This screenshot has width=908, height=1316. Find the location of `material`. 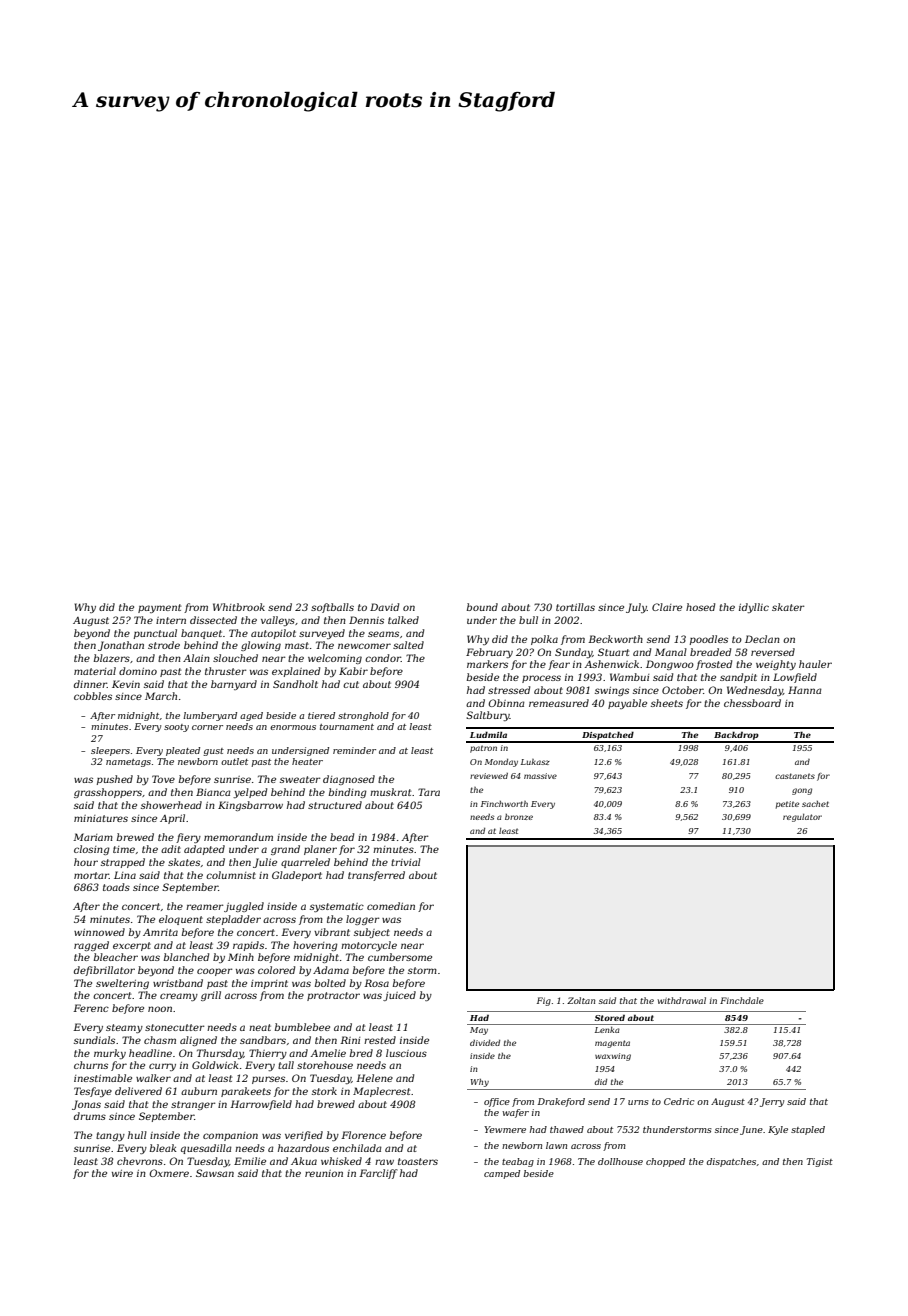

material is located at coordinates (95, 671).
